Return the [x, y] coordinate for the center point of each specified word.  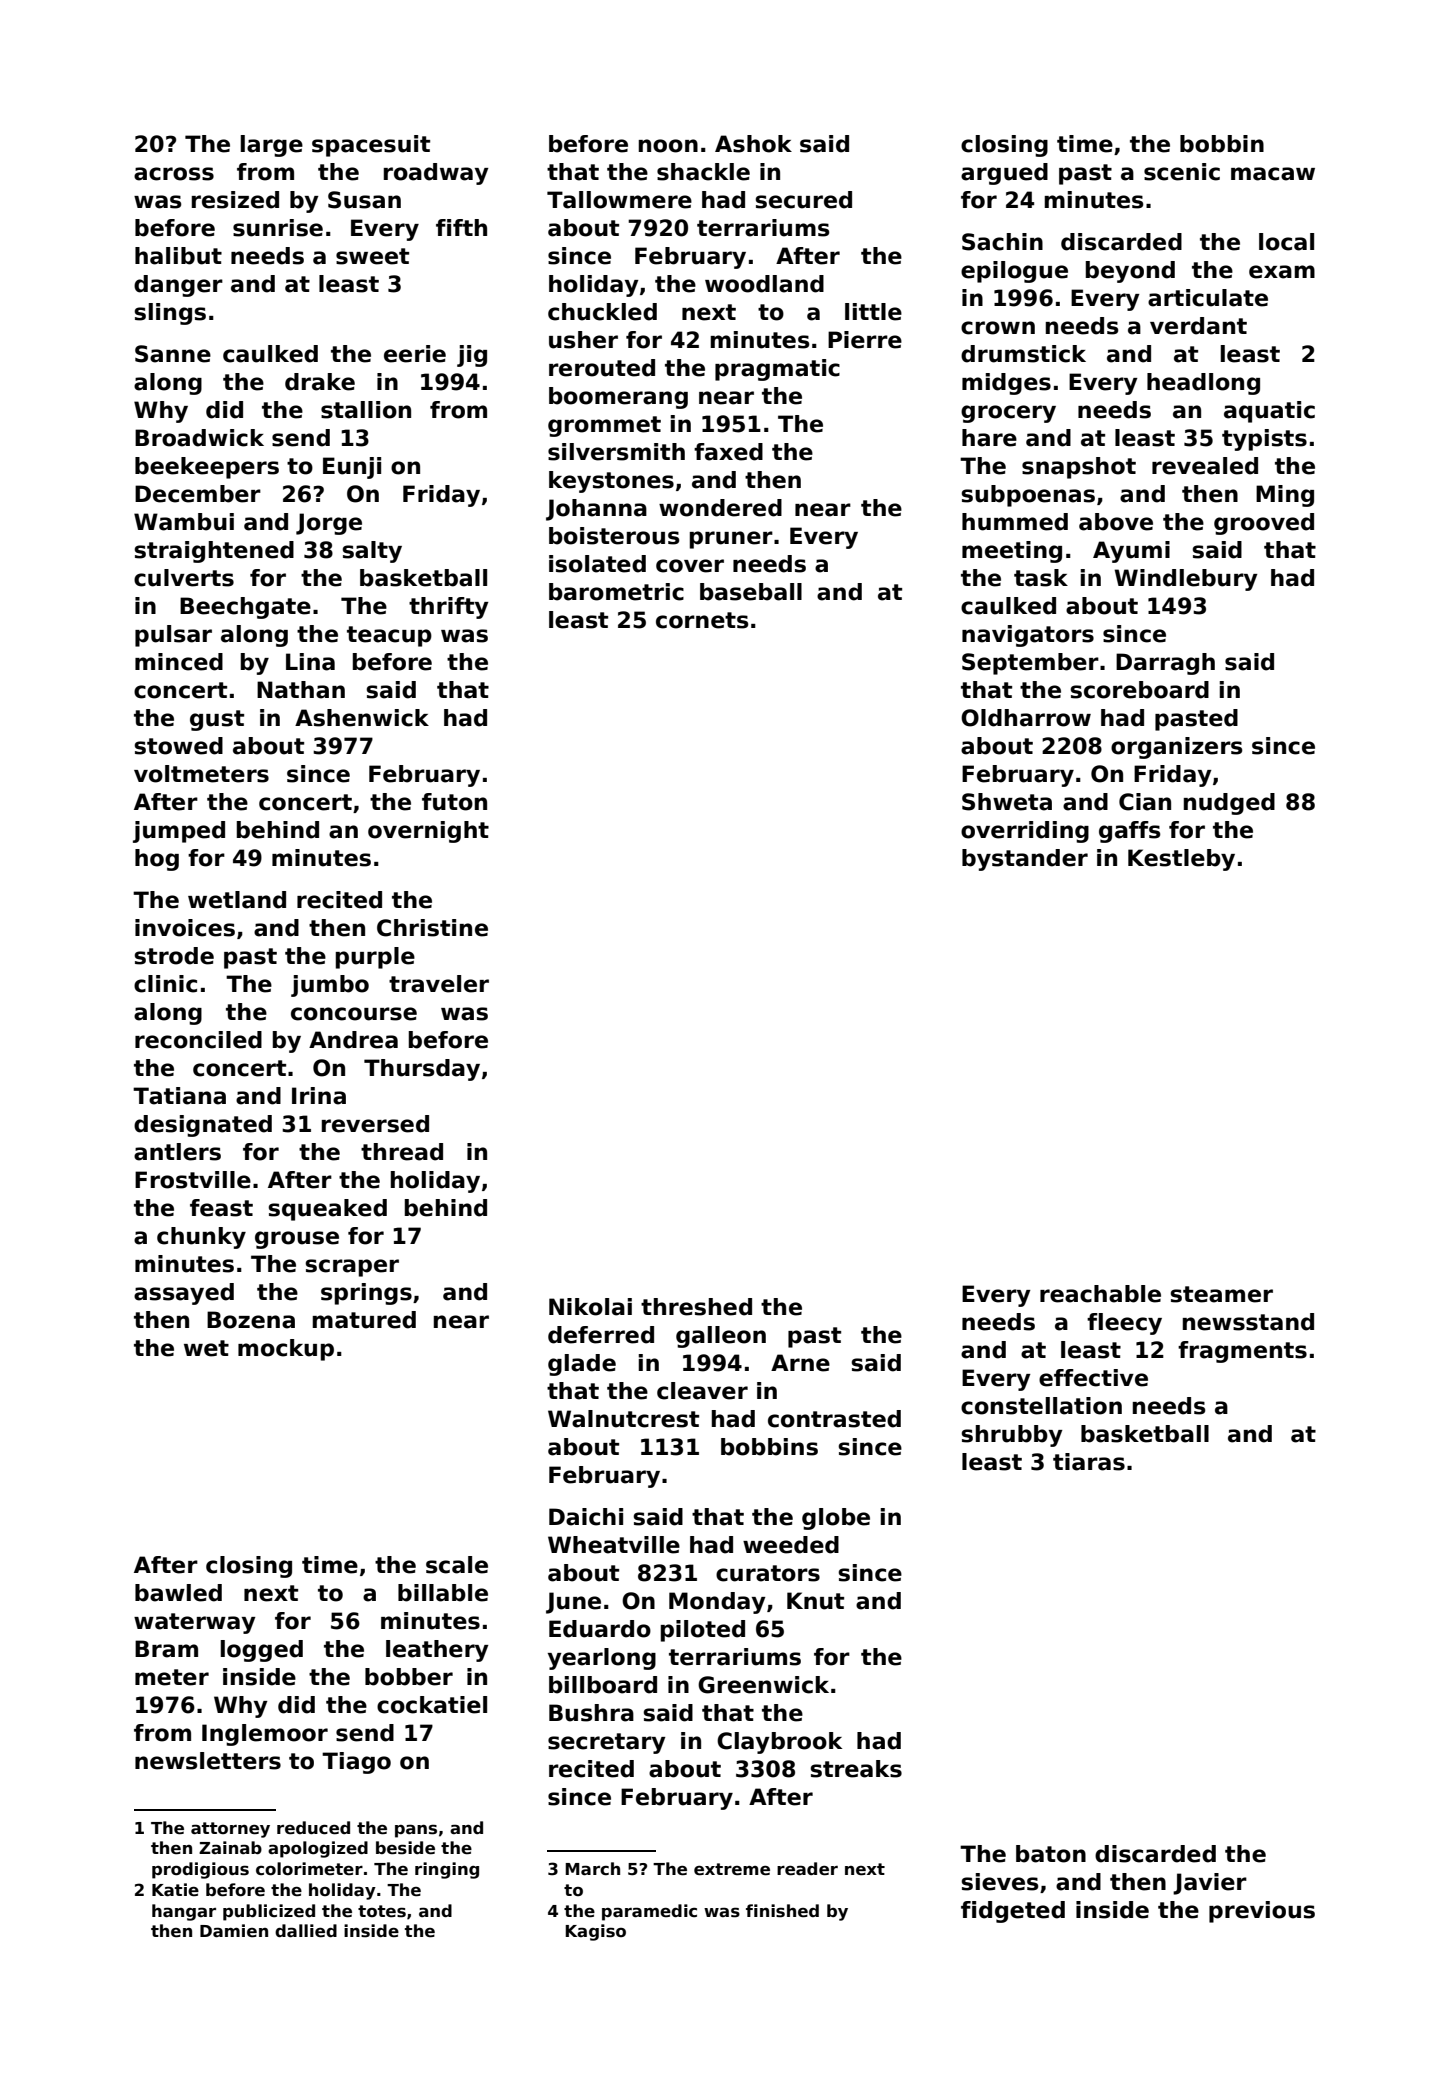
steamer [1221, 1294]
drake [320, 382]
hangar [184, 1912]
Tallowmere [619, 200]
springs [366, 1294]
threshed [696, 1307]
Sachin [1002, 242]
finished [782, 1911]
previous [1262, 1912]
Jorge [329, 524]
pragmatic [777, 370]
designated [203, 1126]
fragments [1242, 1352]
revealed [1205, 466]
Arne [800, 1363]
